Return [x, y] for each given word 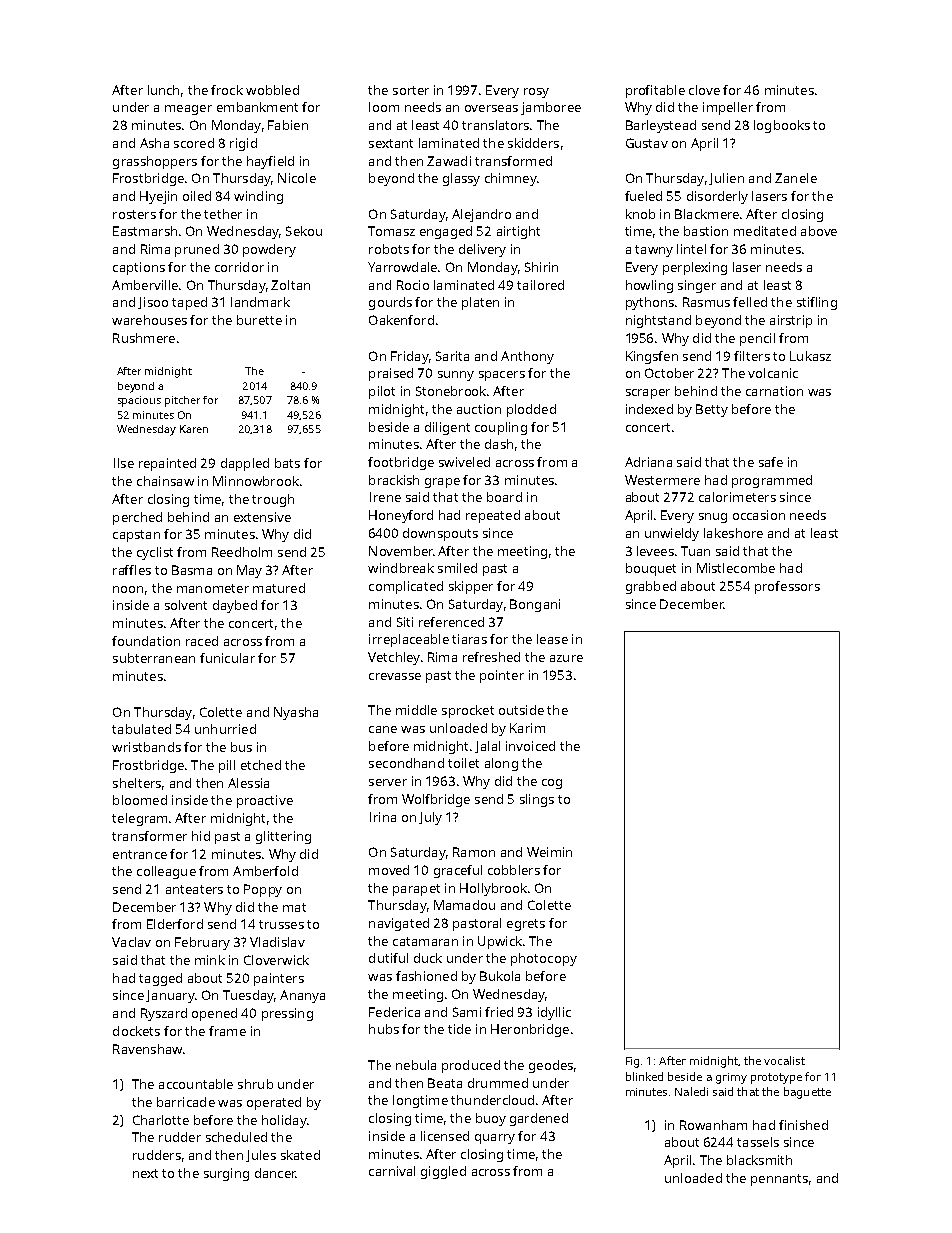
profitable [655, 91]
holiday [284, 1121]
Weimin [549, 852]
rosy [536, 93]
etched [261, 765]
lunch [163, 90]
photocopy [544, 959]
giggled [443, 1172]
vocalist [784, 1060]
